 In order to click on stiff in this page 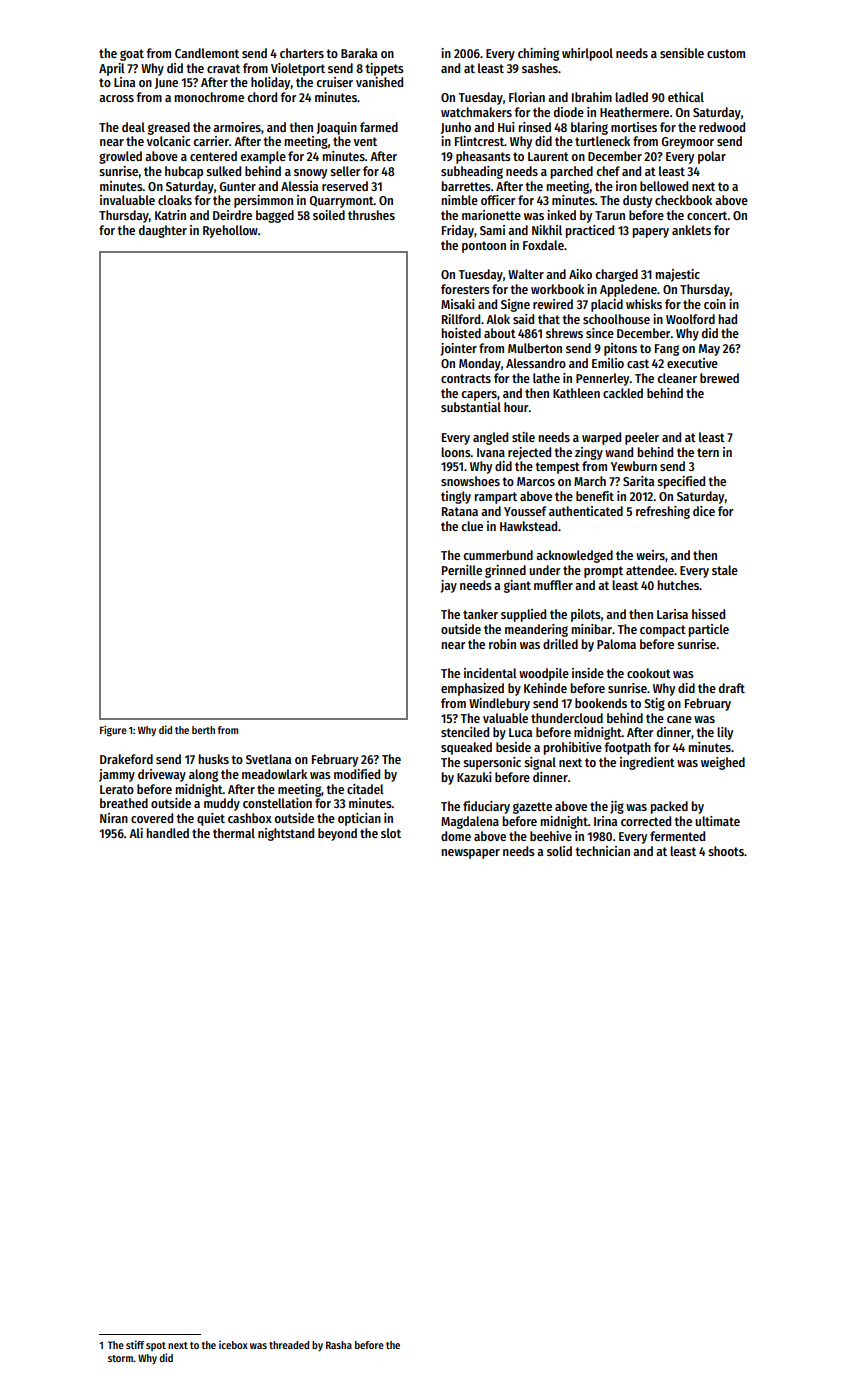, I will do `click(135, 1344)`.
